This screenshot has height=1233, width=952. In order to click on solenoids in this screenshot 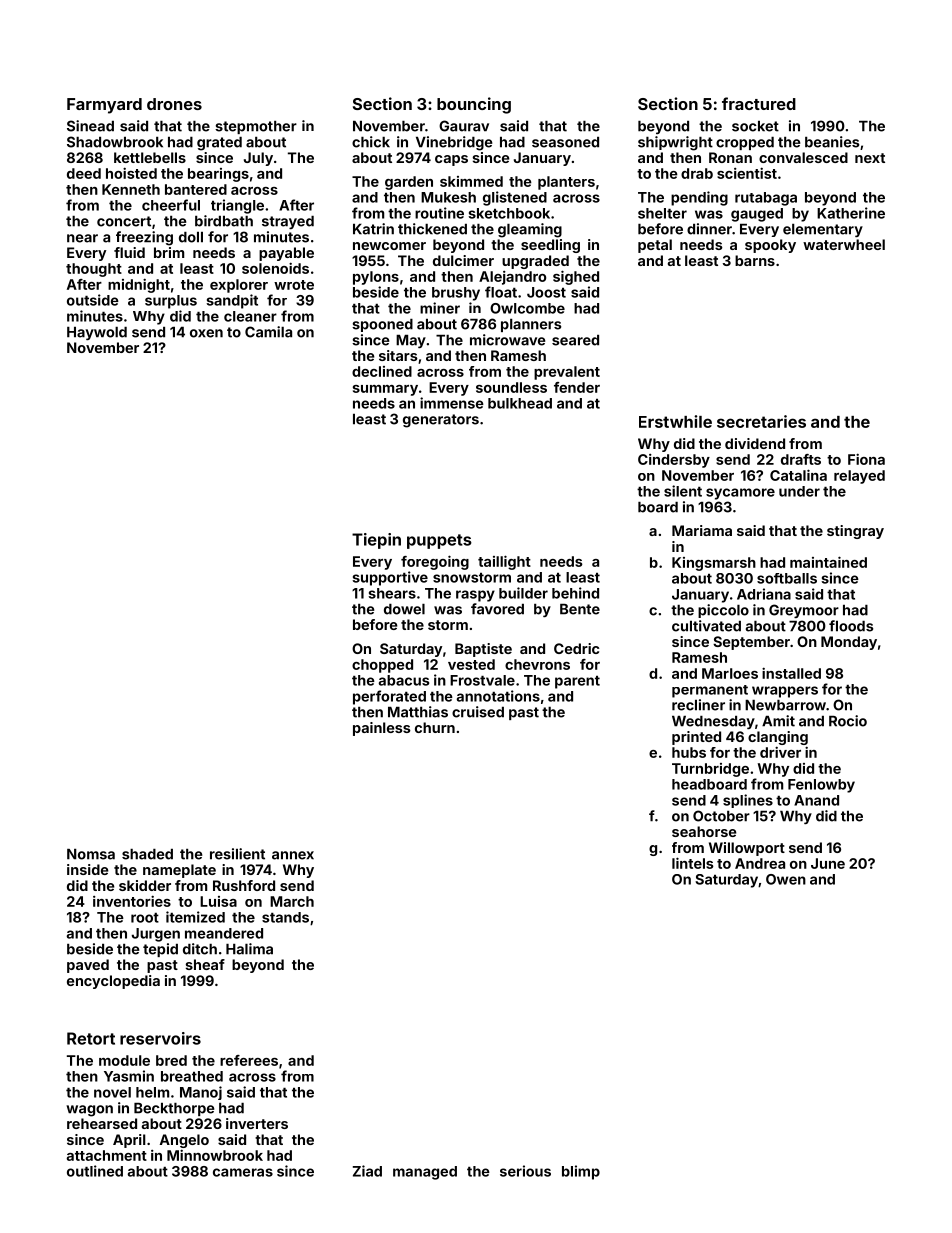, I will do `click(275, 268)`.
